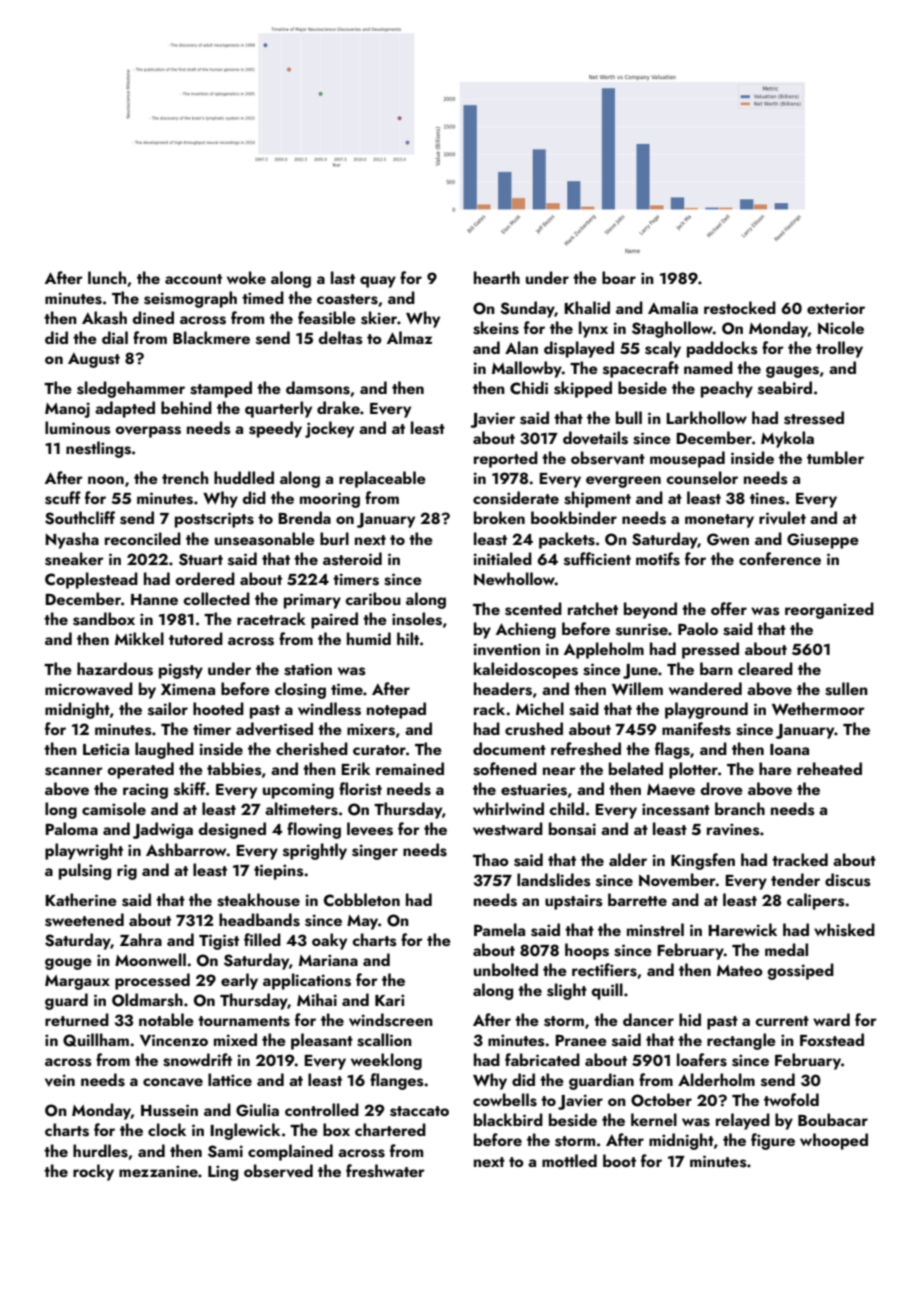  Describe the element at coordinates (836, 308) in the document. I see `exterior` at that location.
